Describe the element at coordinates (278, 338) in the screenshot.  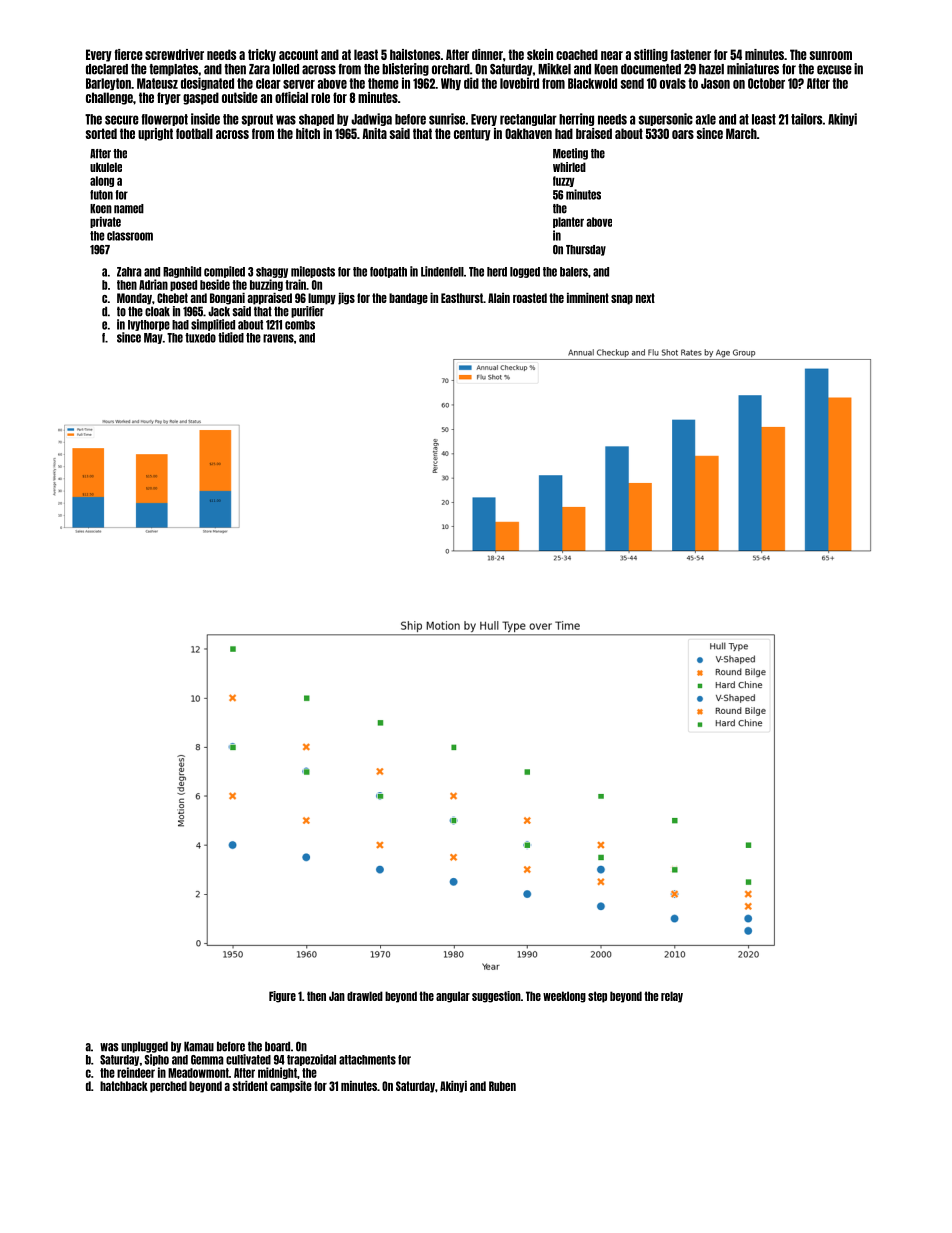
I see `ravens` at that location.
